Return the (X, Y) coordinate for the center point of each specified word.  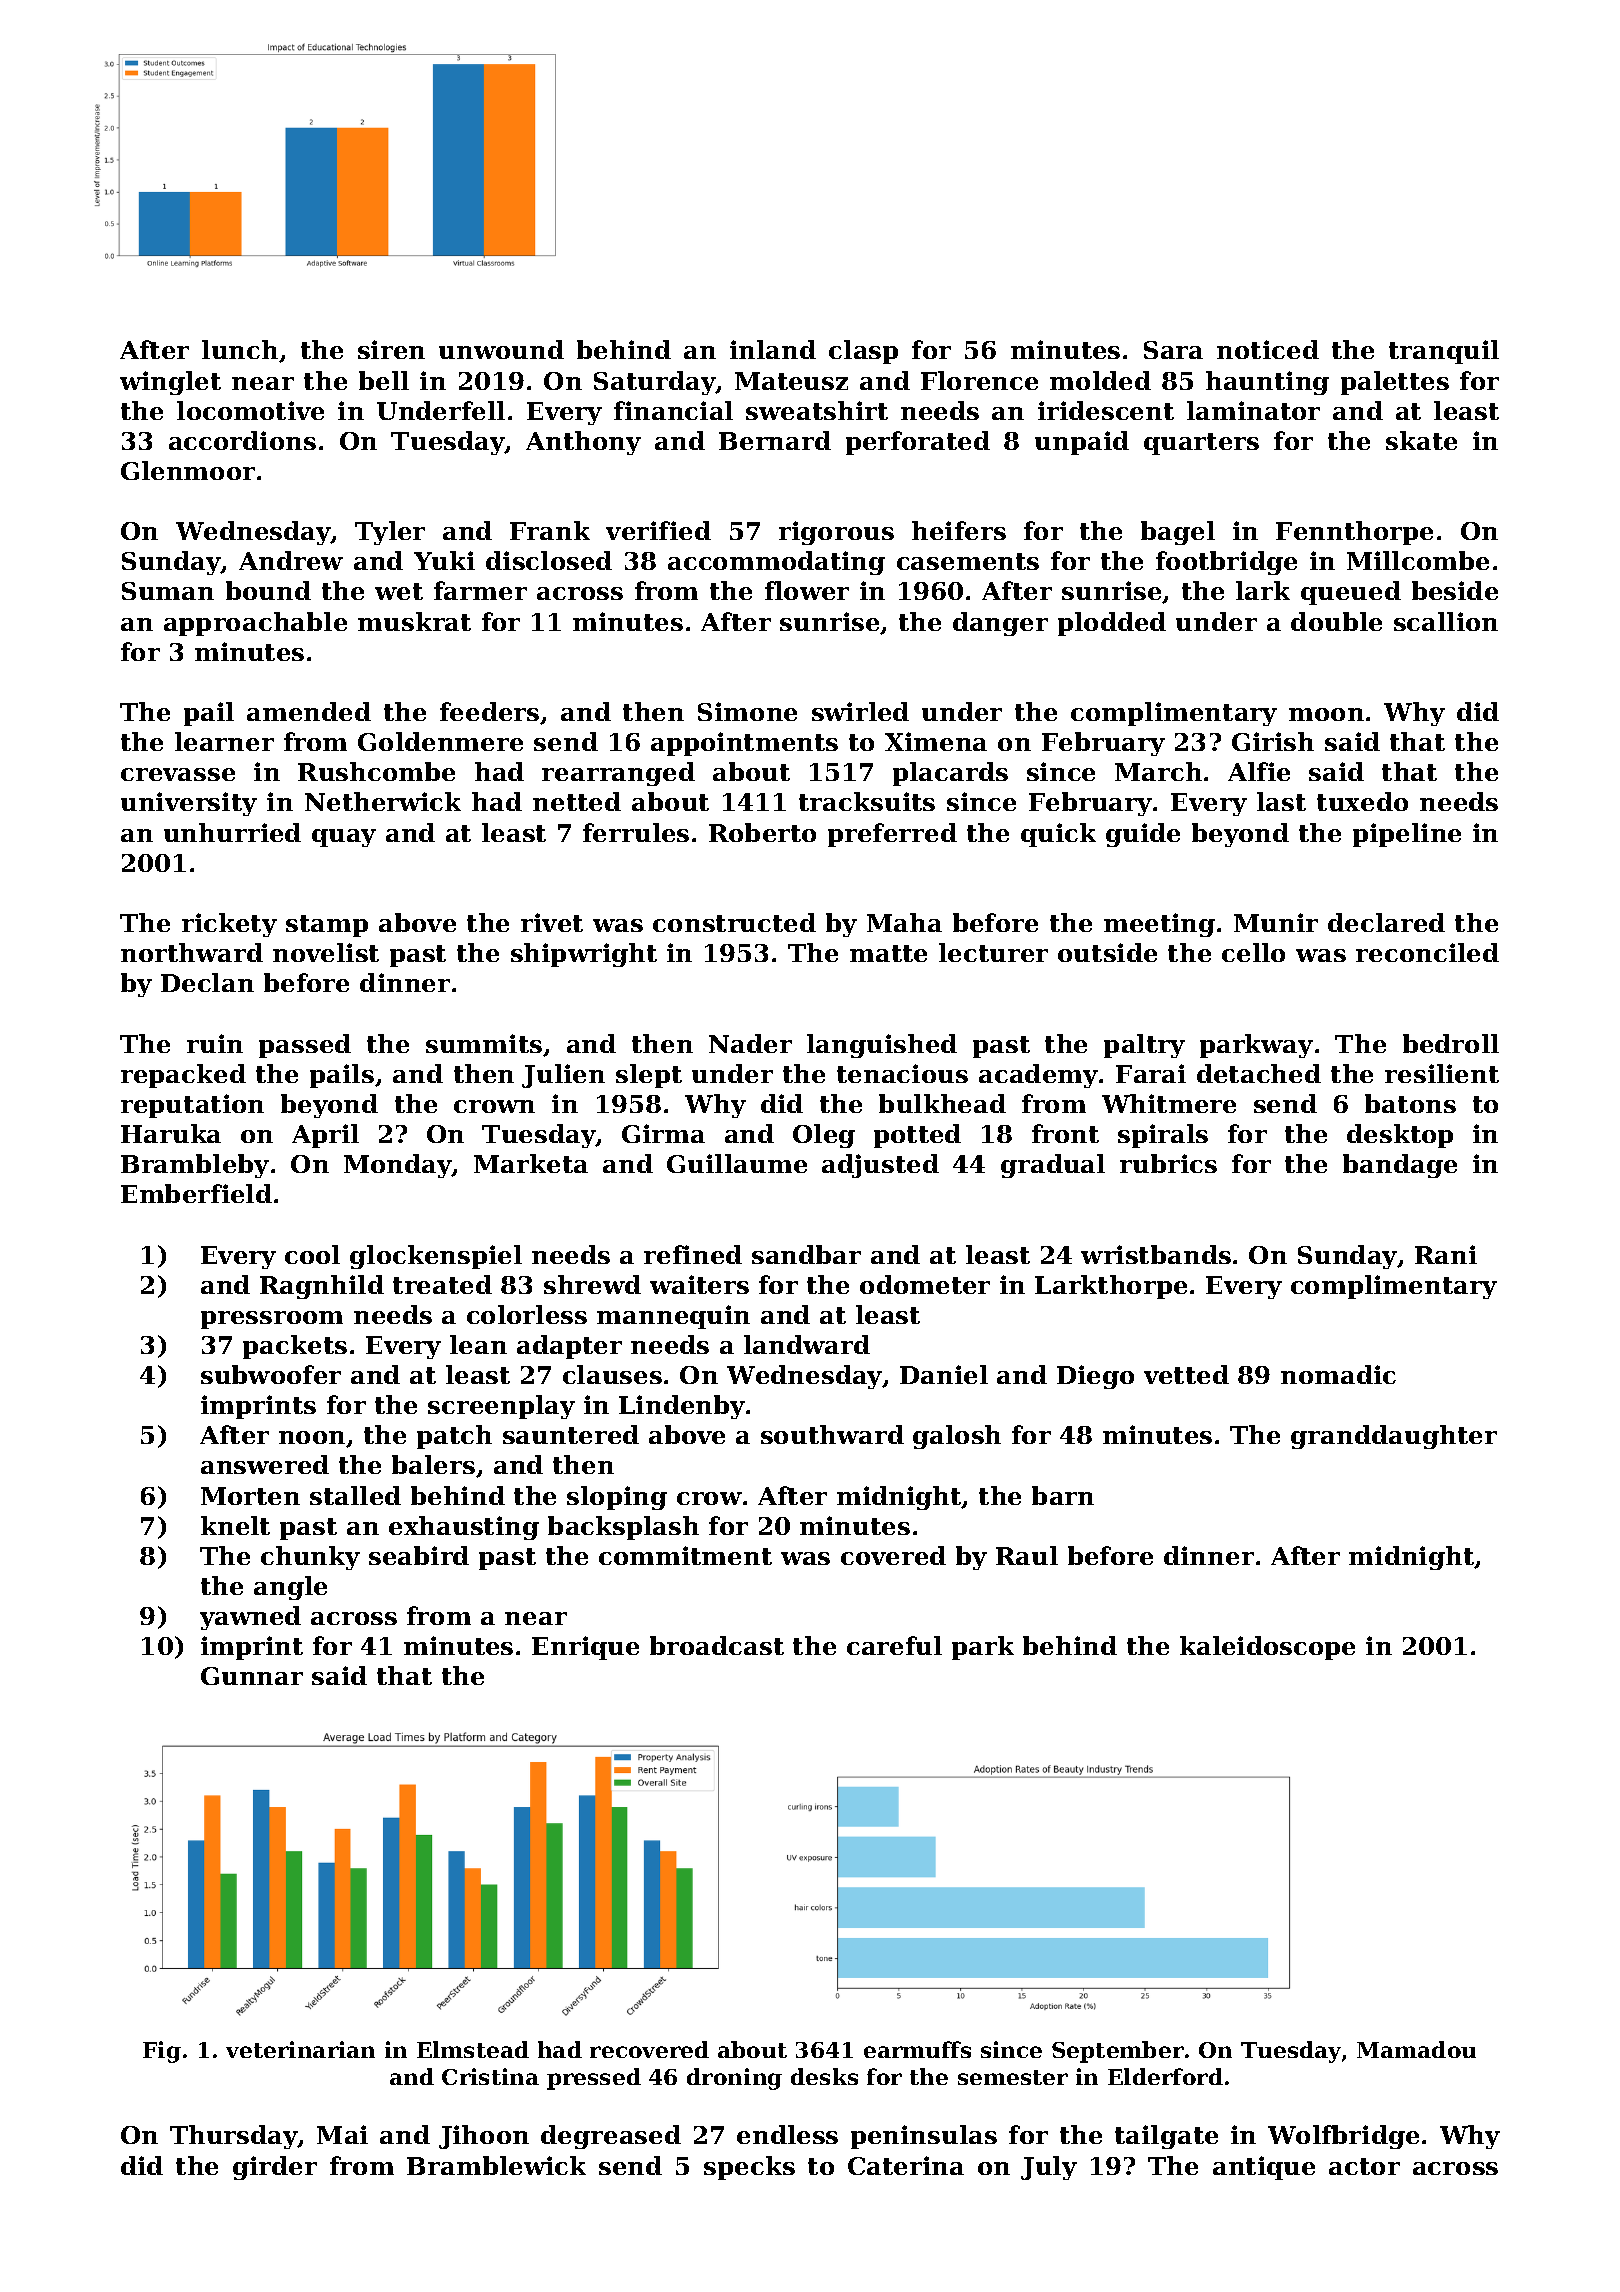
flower (807, 590)
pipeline (1407, 835)
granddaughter (1394, 1437)
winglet (170, 383)
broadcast (717, 1645)
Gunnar (252, 1676)
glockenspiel (436, 1257)
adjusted (880, 1166)
